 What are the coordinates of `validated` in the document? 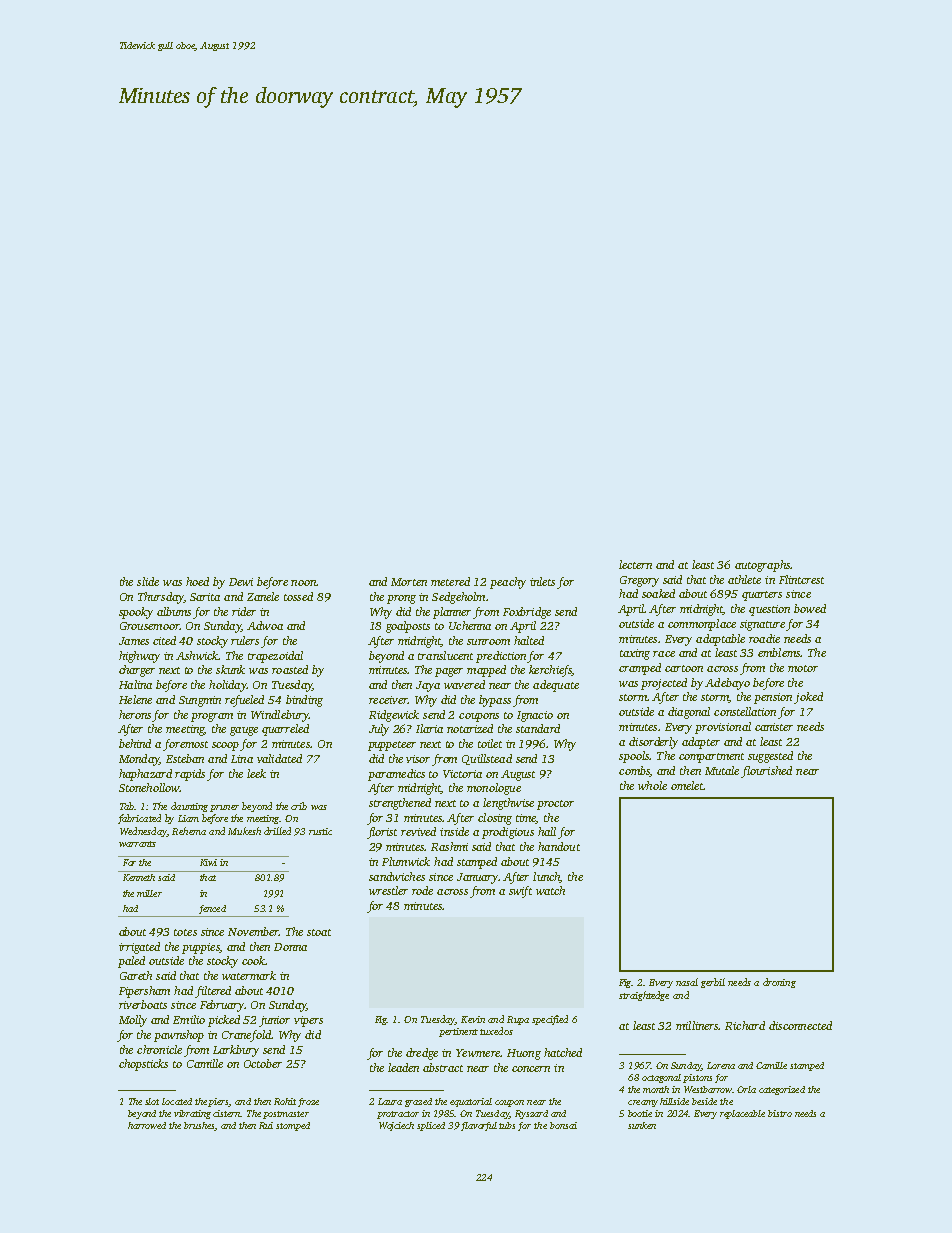 It's located at (279, 758).
